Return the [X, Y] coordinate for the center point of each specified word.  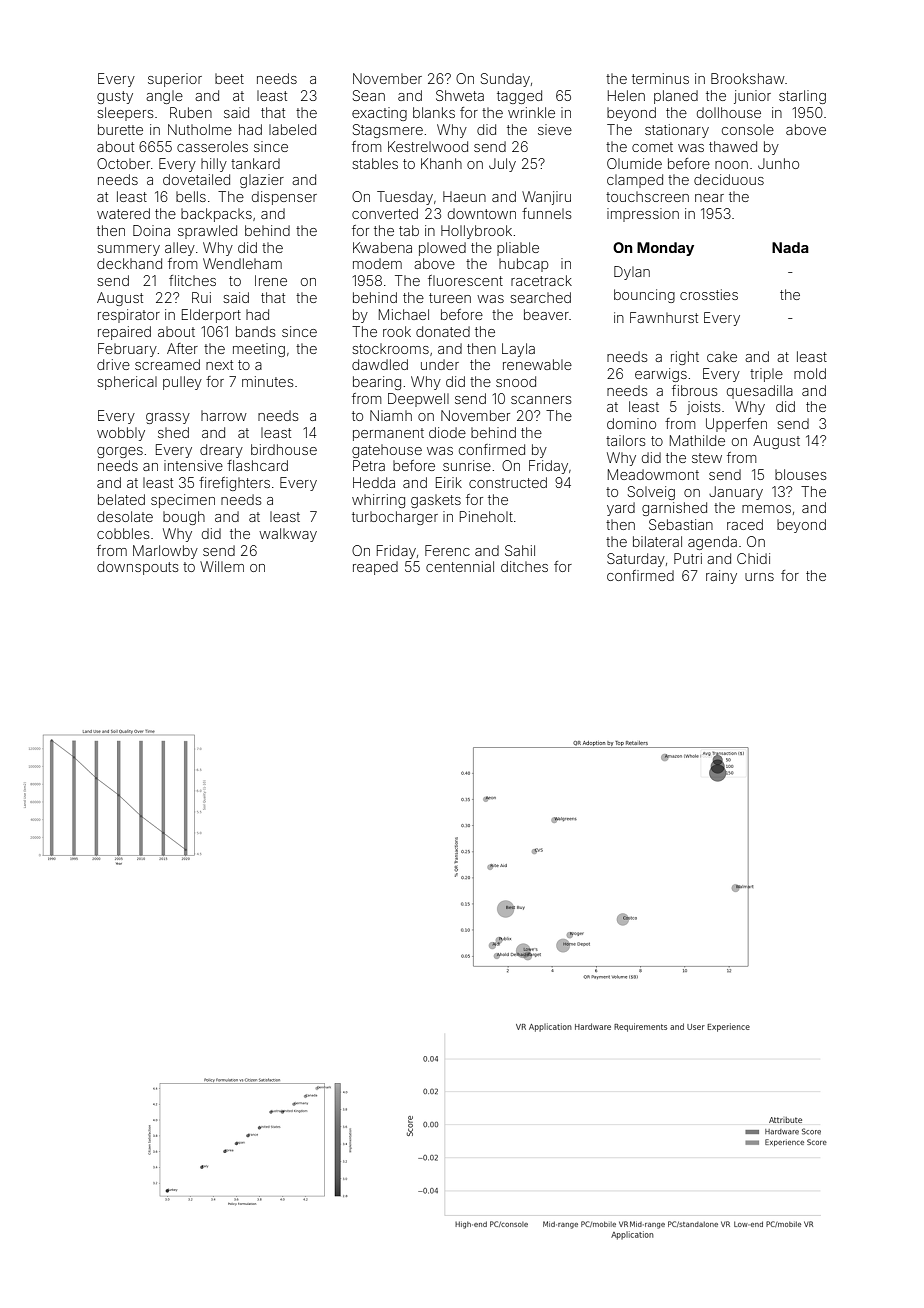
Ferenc [447, 550]
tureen [450, 298]
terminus [660, 78]
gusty [115, 97]
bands [255, 331]
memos [766, 509]
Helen [626, 95]
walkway [288, 535]
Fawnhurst [664, 317]
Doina [151, 230]
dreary [221, 451]
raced [745, 524]
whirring [378, 501]
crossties [709, 294]
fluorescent [465, 280]
